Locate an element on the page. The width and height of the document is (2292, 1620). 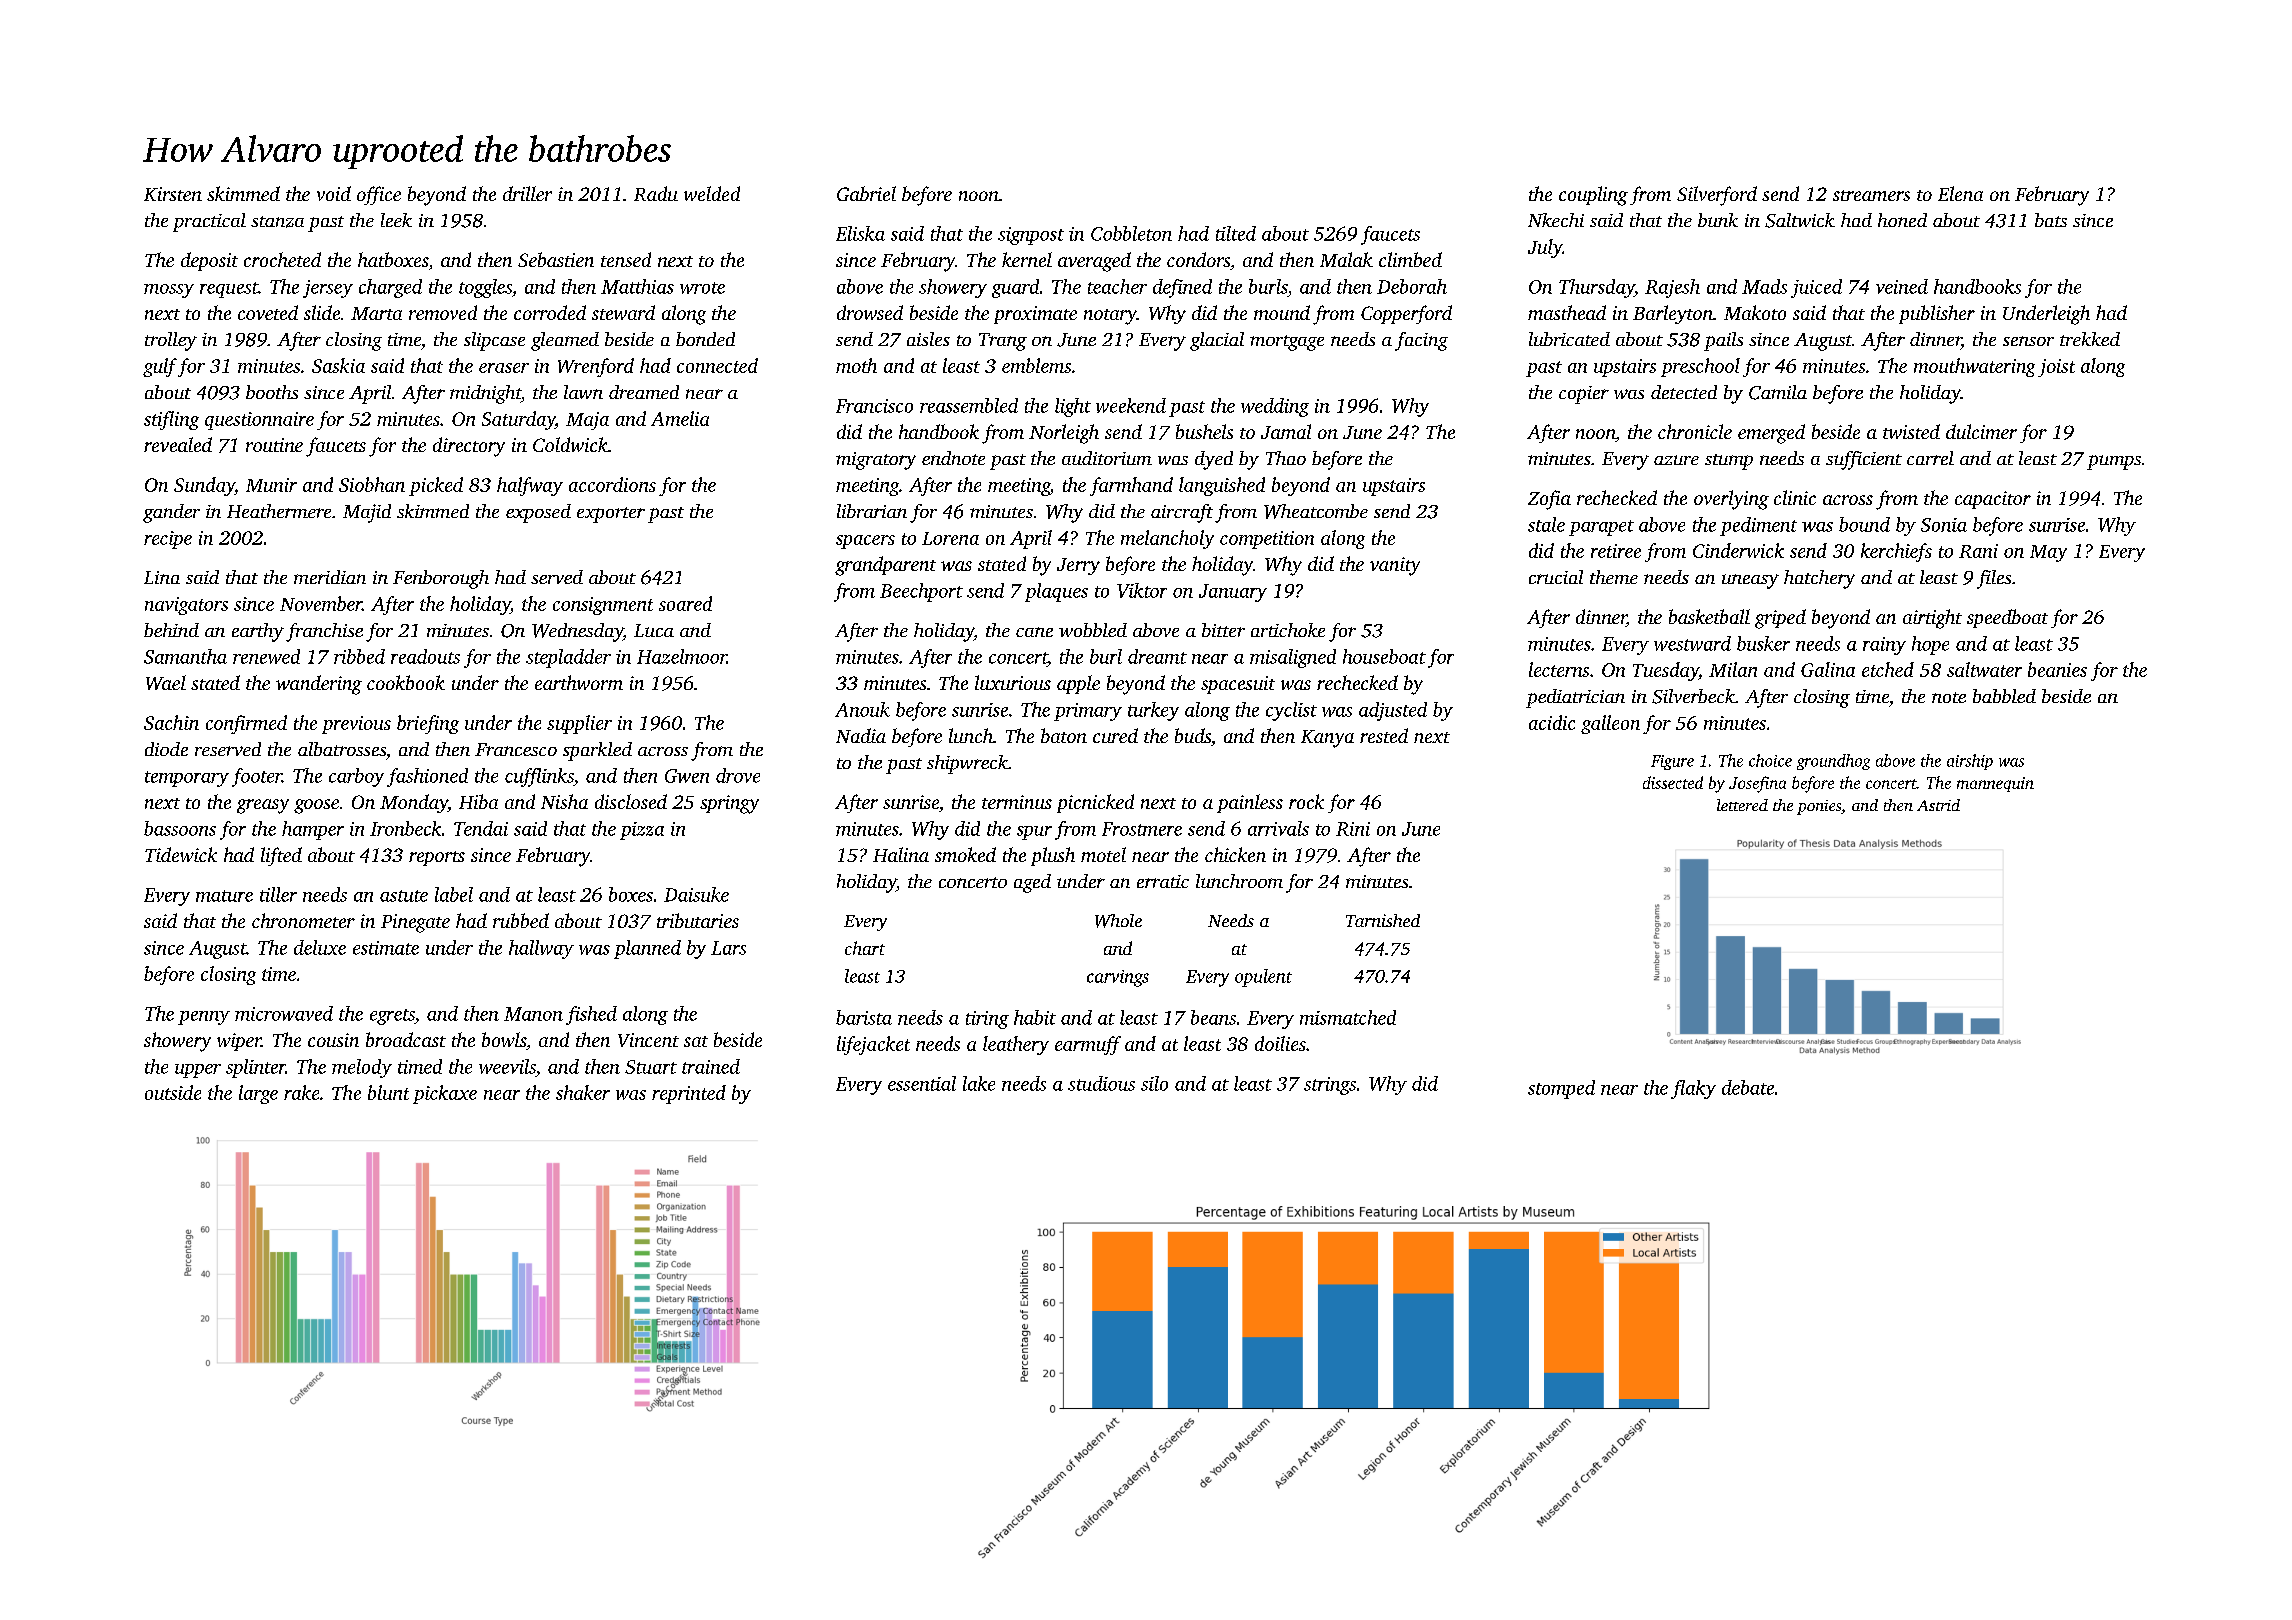
driller is located at coordinates (527, 193).
